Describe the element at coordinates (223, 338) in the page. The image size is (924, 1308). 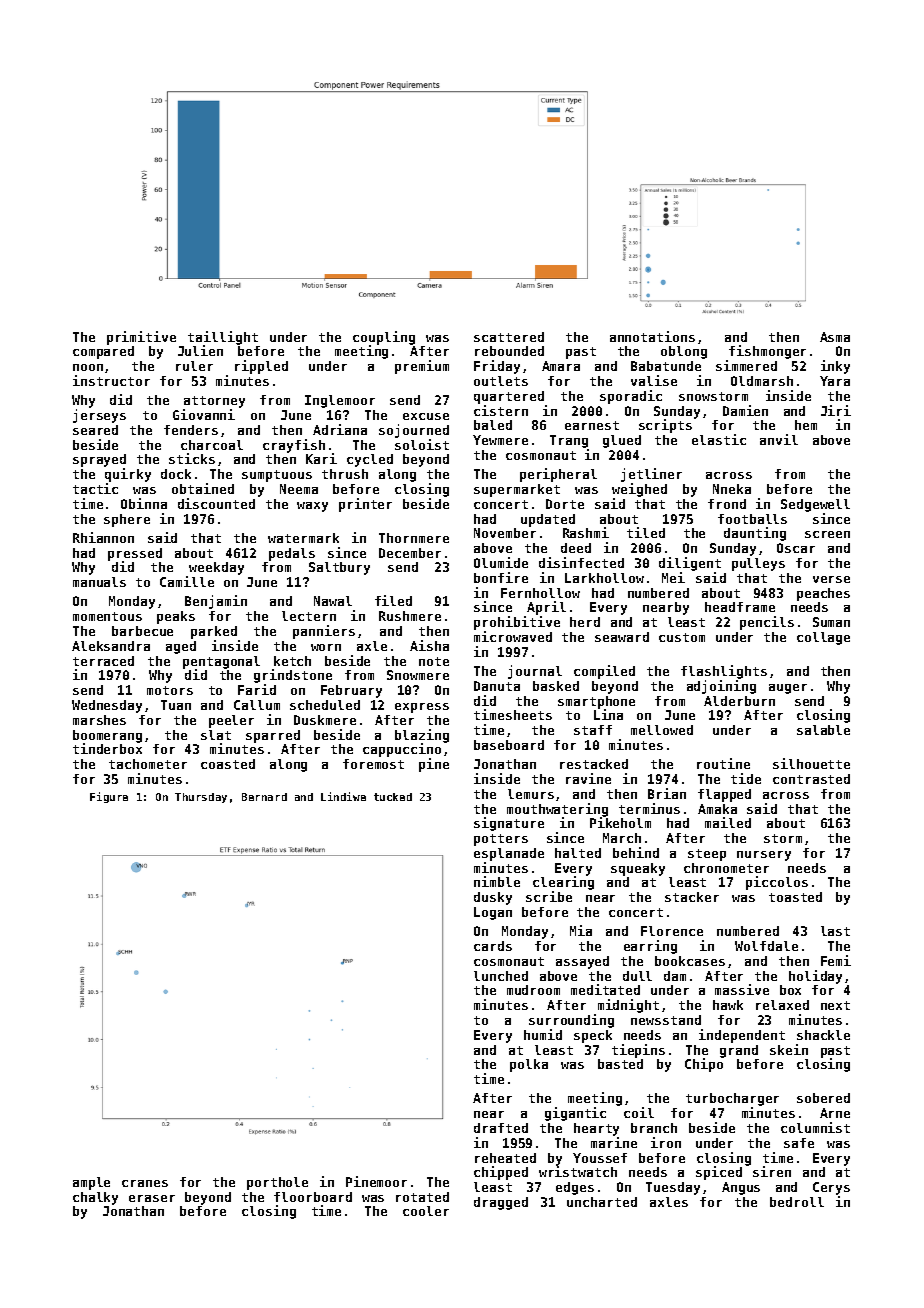
I see `taillight` at that location.
